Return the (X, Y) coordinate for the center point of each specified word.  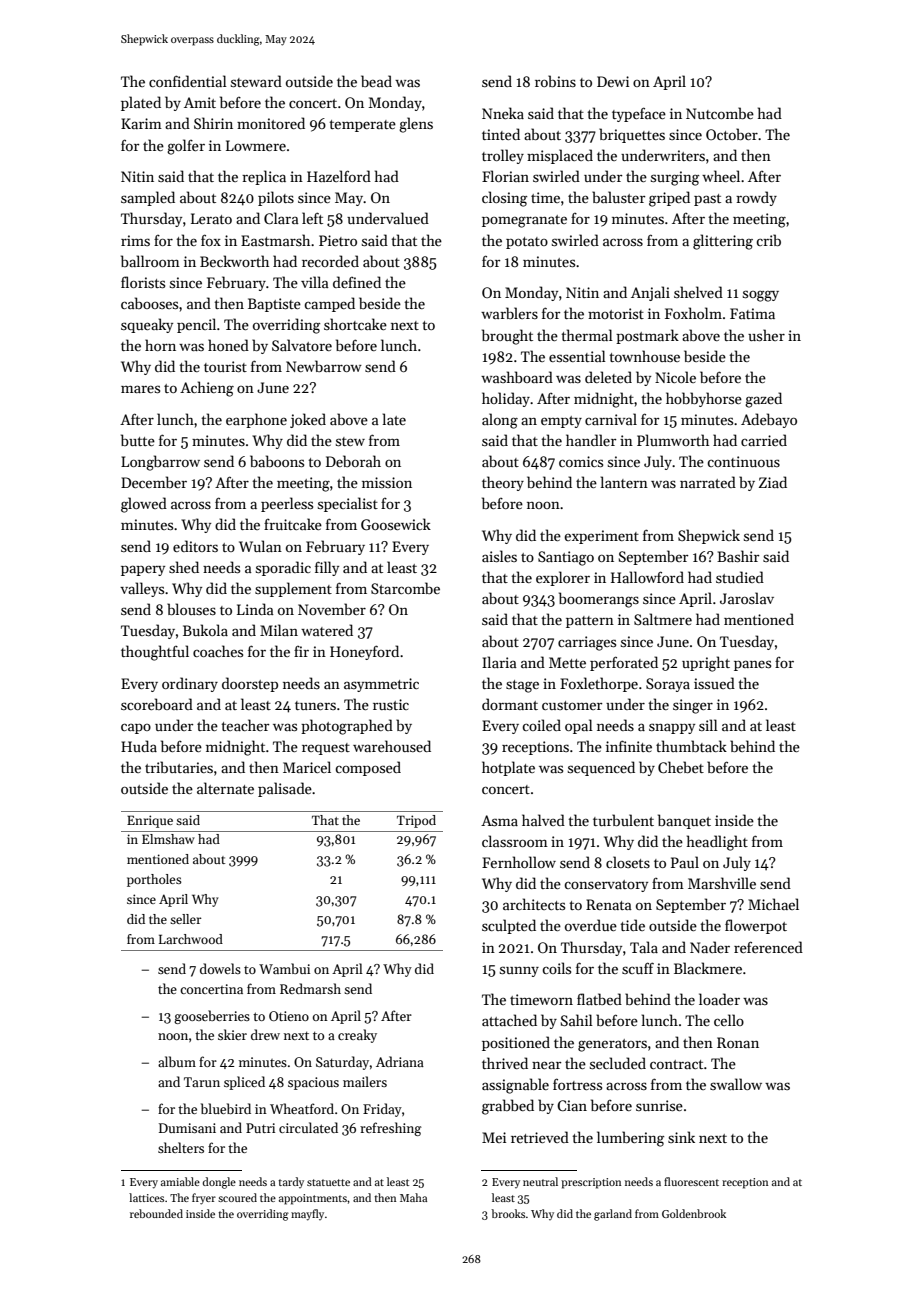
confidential (188, 81)
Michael (773, 904)
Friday (382, 1110)
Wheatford (302, 1108)
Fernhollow (519, 862)
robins (555, 81)
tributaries (179, 767)
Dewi (613, 81)
